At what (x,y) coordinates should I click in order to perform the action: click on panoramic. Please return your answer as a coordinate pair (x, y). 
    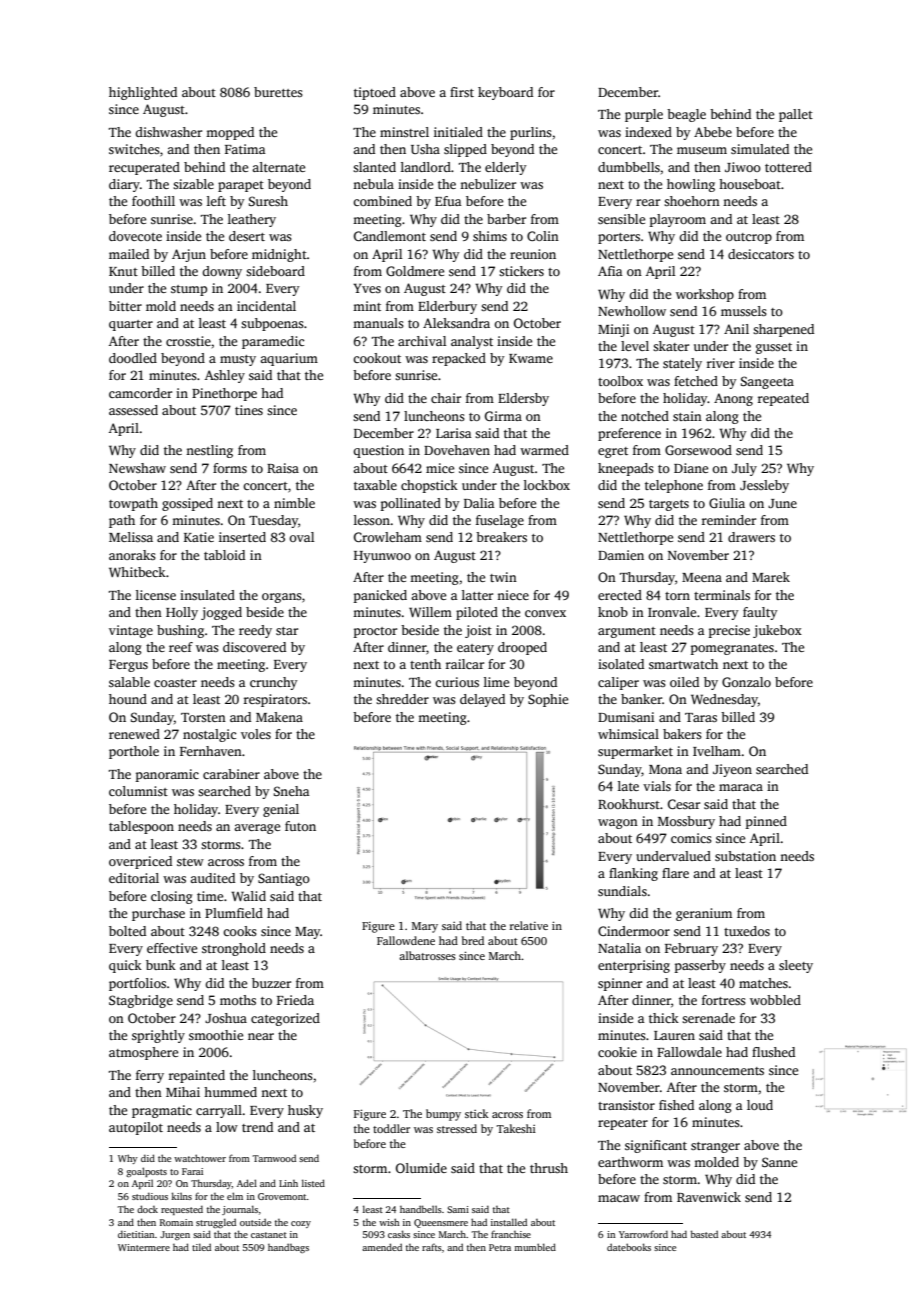
    Looking at the image, I should click on (167, 775).
